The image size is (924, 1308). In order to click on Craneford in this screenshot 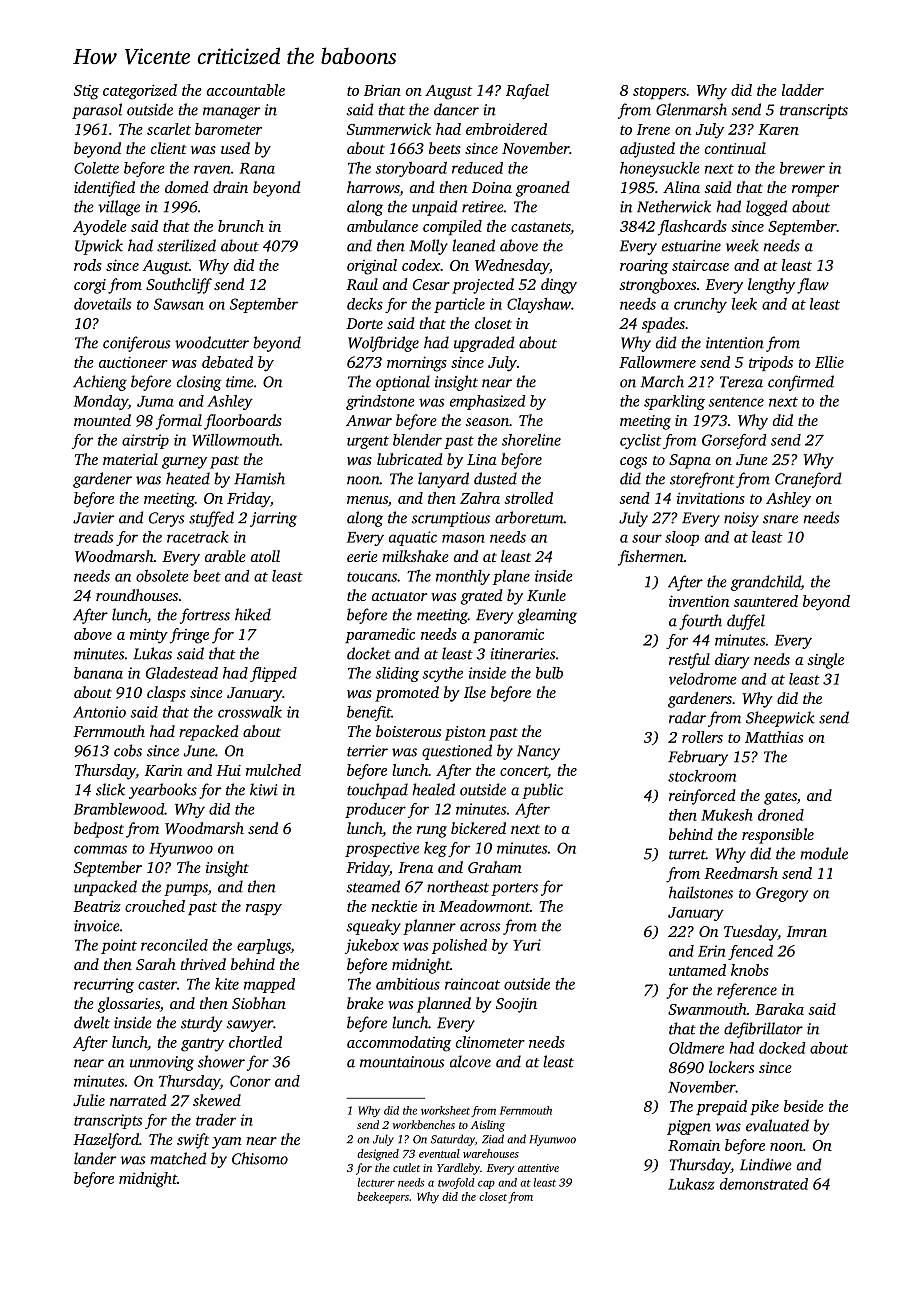, I will do `click(808, 480)`.
